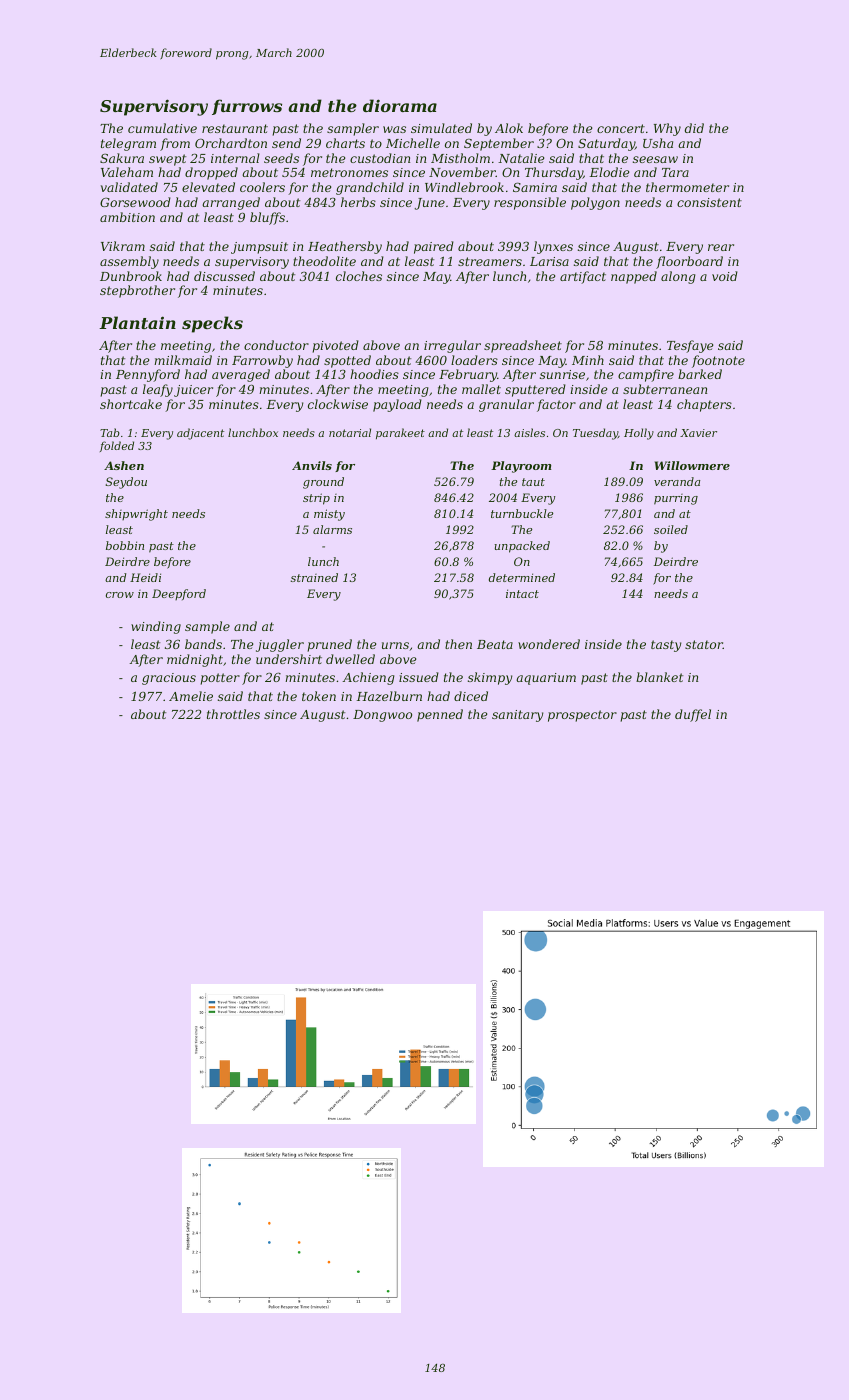 This document has width=849, height=1400. Describe the element at coordinates (481, 389) in the document. I see `mallet` at that location.
